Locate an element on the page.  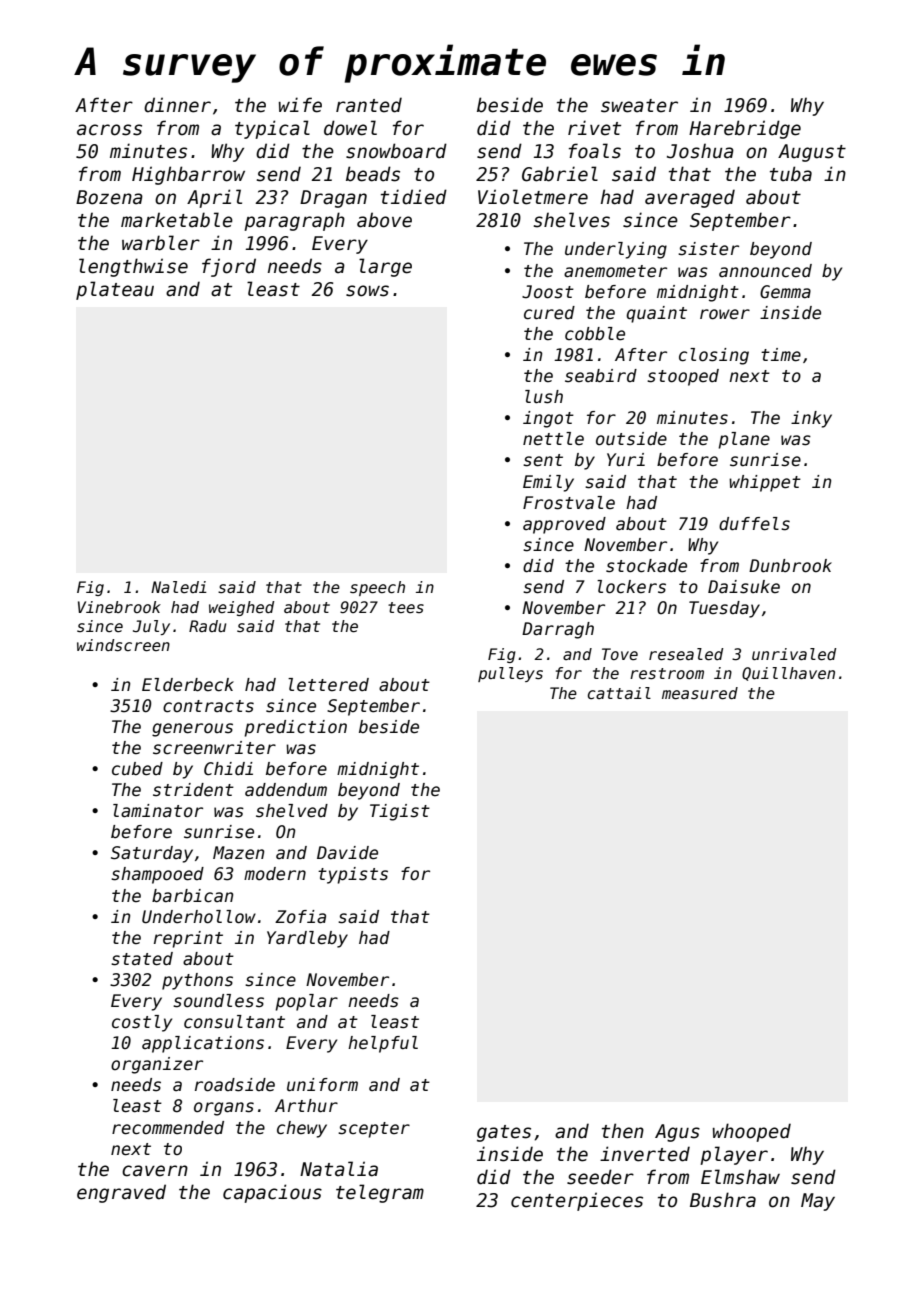
Harebridge is located at coordinates (745, 129).
